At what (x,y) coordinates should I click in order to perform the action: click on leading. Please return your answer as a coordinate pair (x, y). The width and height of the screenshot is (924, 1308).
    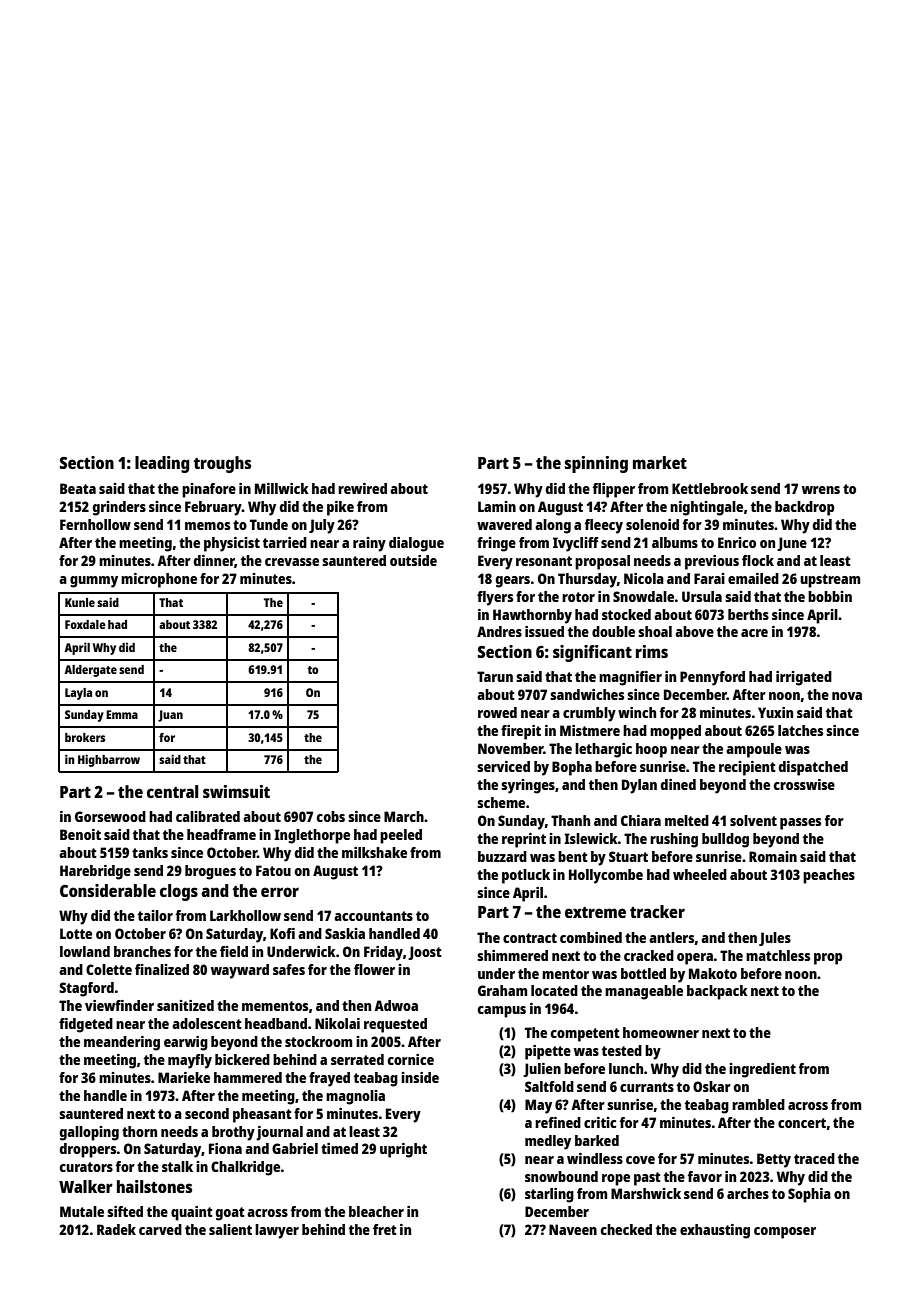
    Looking at the image, I should click on (162, 464).
